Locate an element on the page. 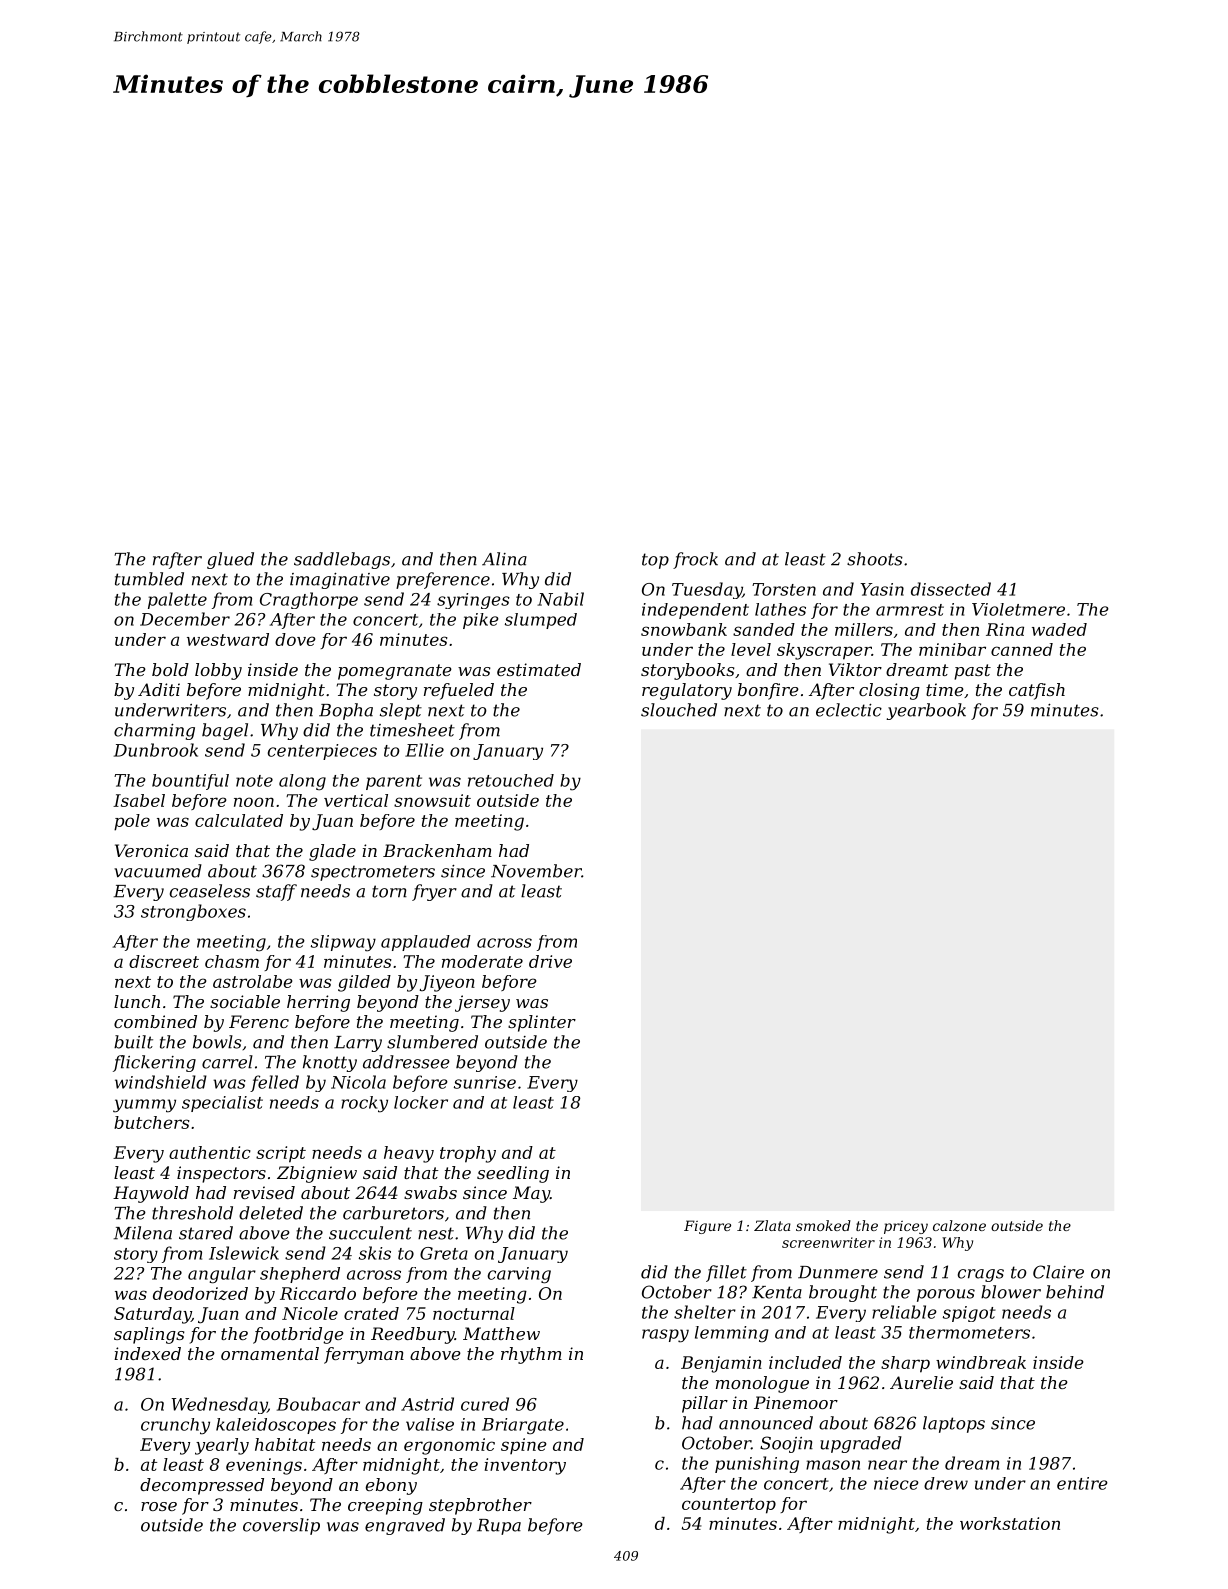 The height and width of the page is (1589, 1228). yearbook is located at coordinates (926, 711).
